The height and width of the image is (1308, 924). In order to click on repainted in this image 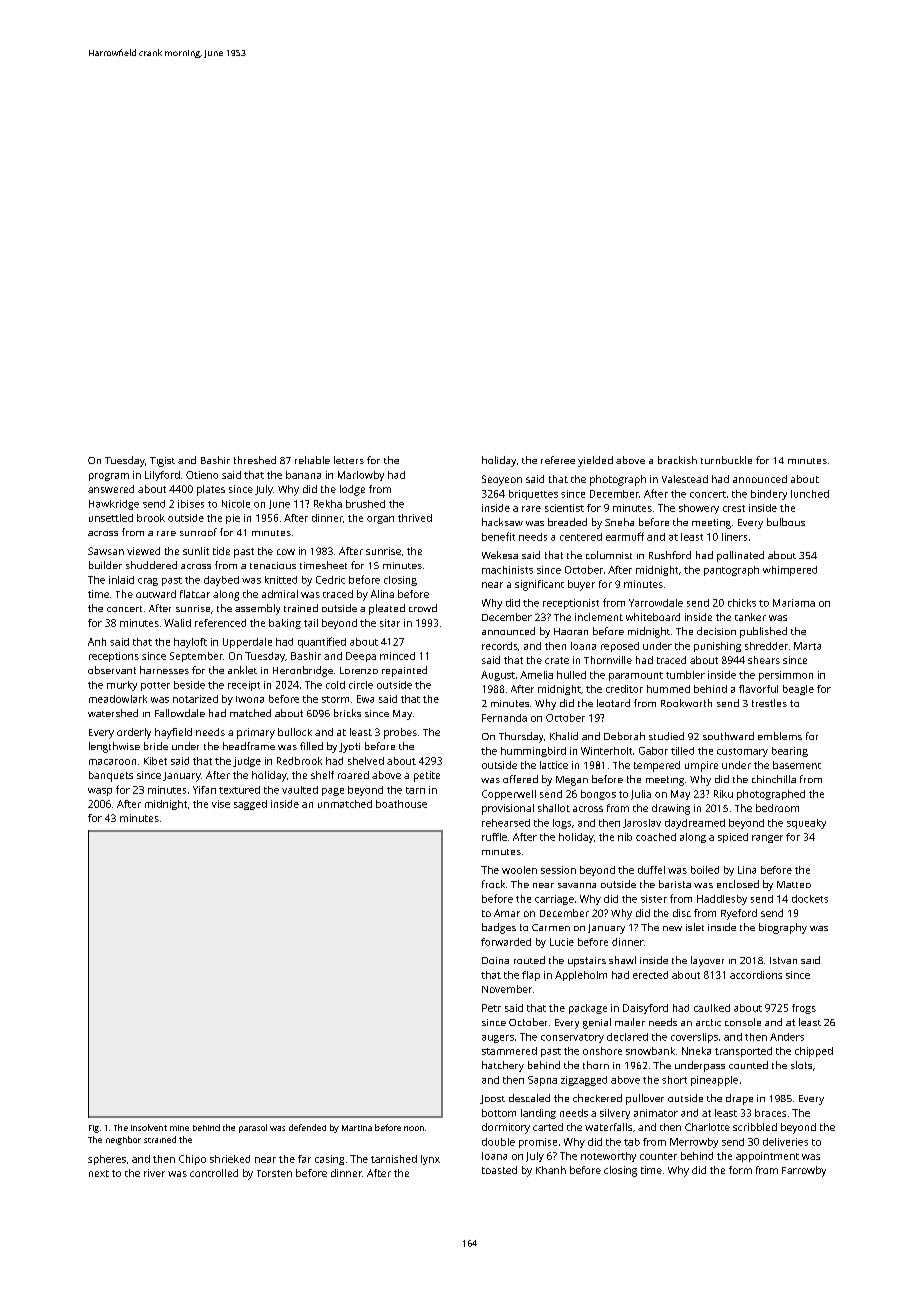, I will do `click(404, 671)`.
